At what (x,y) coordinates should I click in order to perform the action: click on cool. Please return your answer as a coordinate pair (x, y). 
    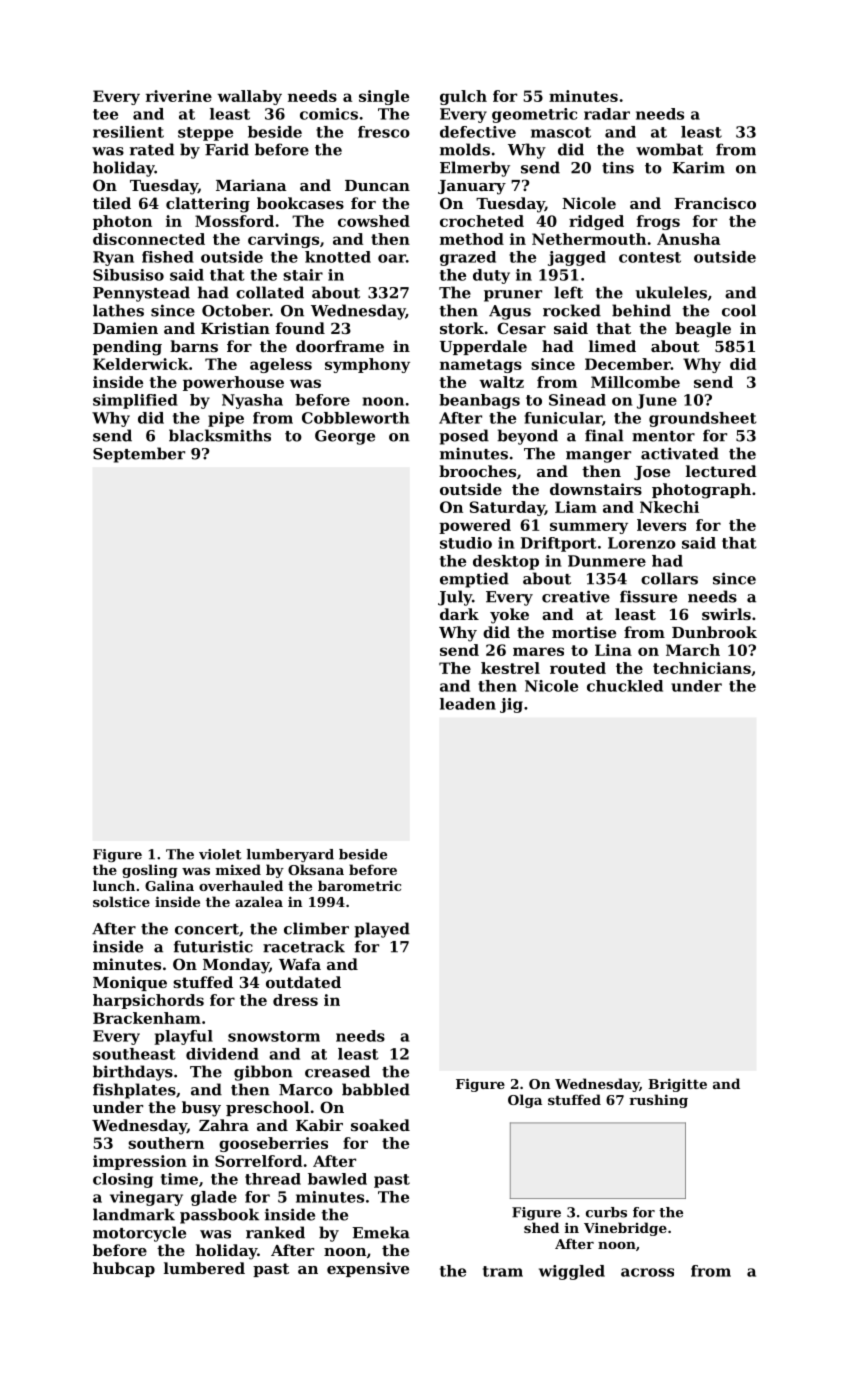
    Looking at the image, I should click on (739, 310).
